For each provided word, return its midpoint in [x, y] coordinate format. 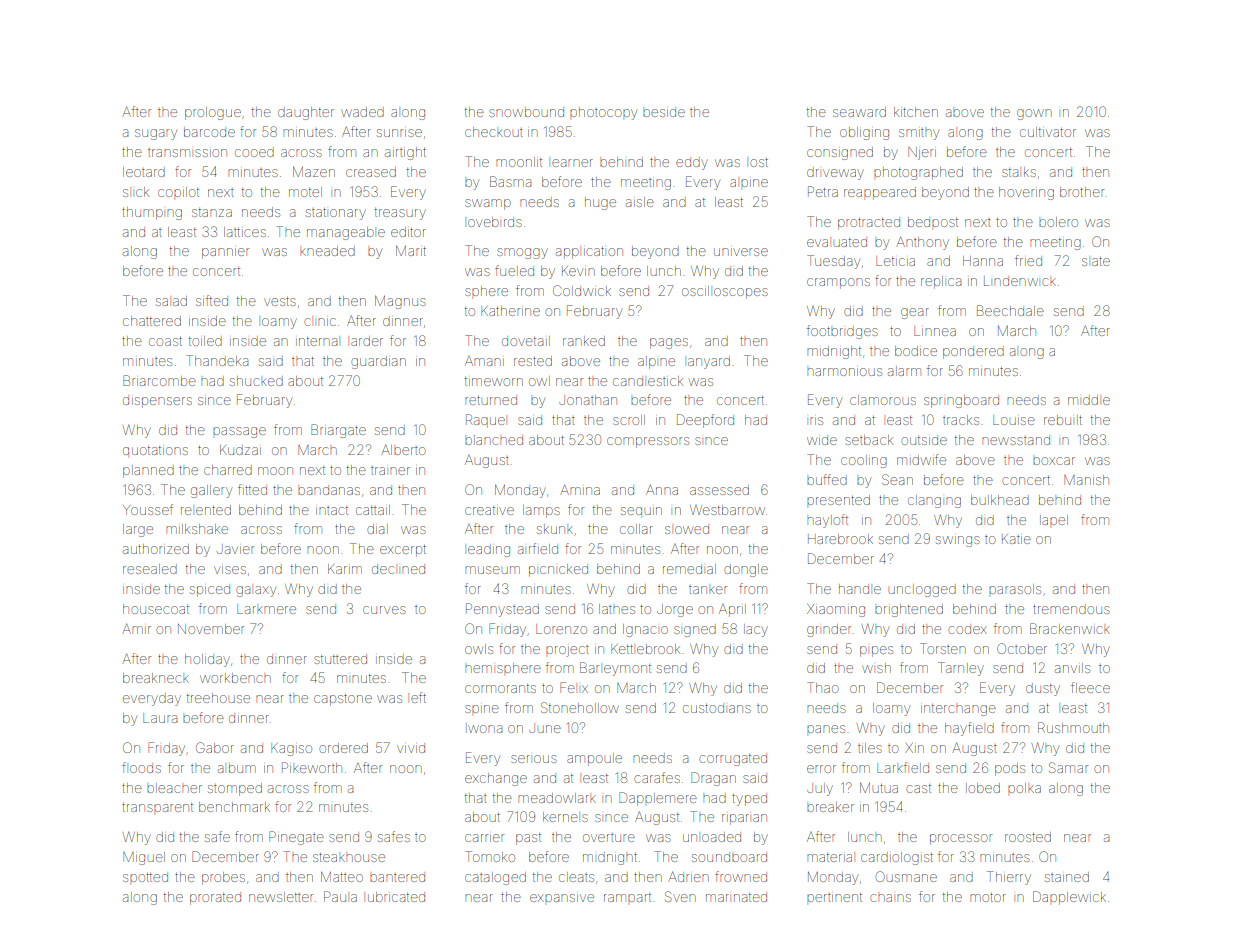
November [211, 629]
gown [1034, 114]
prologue [213, 113]
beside [664, 113]
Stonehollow [580, 707]
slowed [687, 530]
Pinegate [296, 838]
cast [918, 788]
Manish [1086, 480]
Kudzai [240, 450]
